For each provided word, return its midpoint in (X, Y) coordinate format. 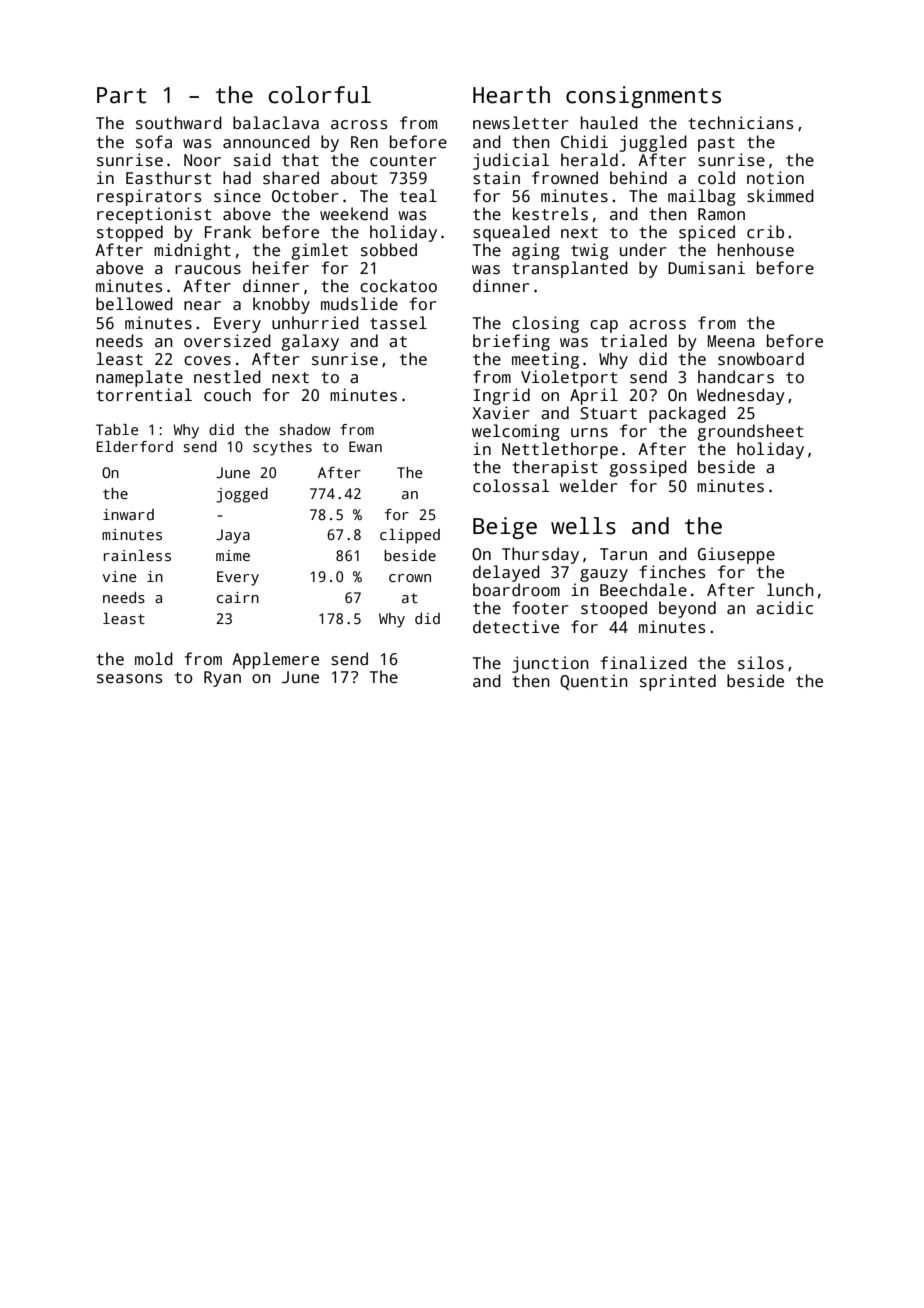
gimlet (319, 251)
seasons (129, 679)
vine (119, 576)
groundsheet (750, 432)
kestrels (550, 214)
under (643, 249)
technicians (740, 123)
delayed (506, 573)
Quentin (594, 682)
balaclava (276, 123)
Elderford (135, 446)
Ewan (365, 446)
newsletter (521, 123)
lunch (790, 590)
